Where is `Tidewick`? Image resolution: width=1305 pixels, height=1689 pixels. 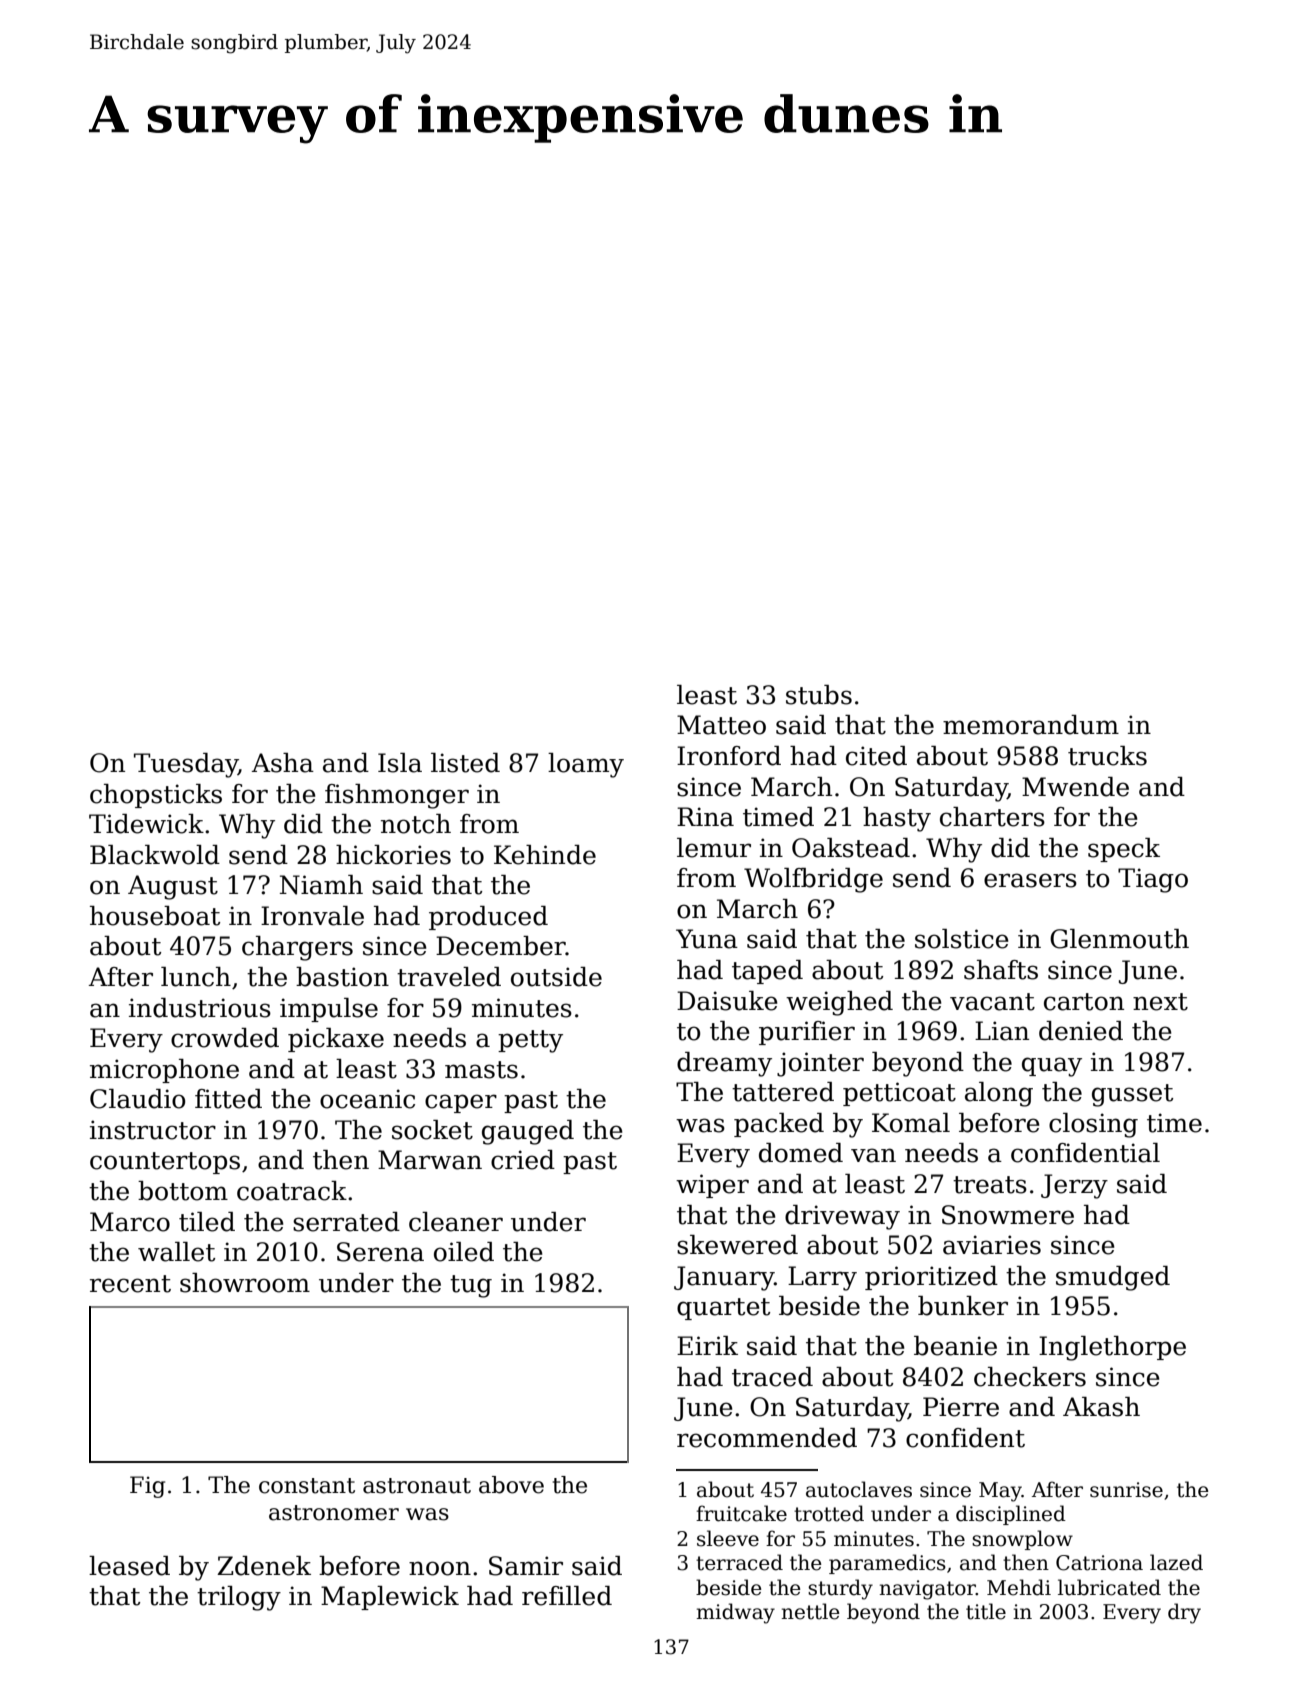
Tidewick is located at coordinates (146, 824).
